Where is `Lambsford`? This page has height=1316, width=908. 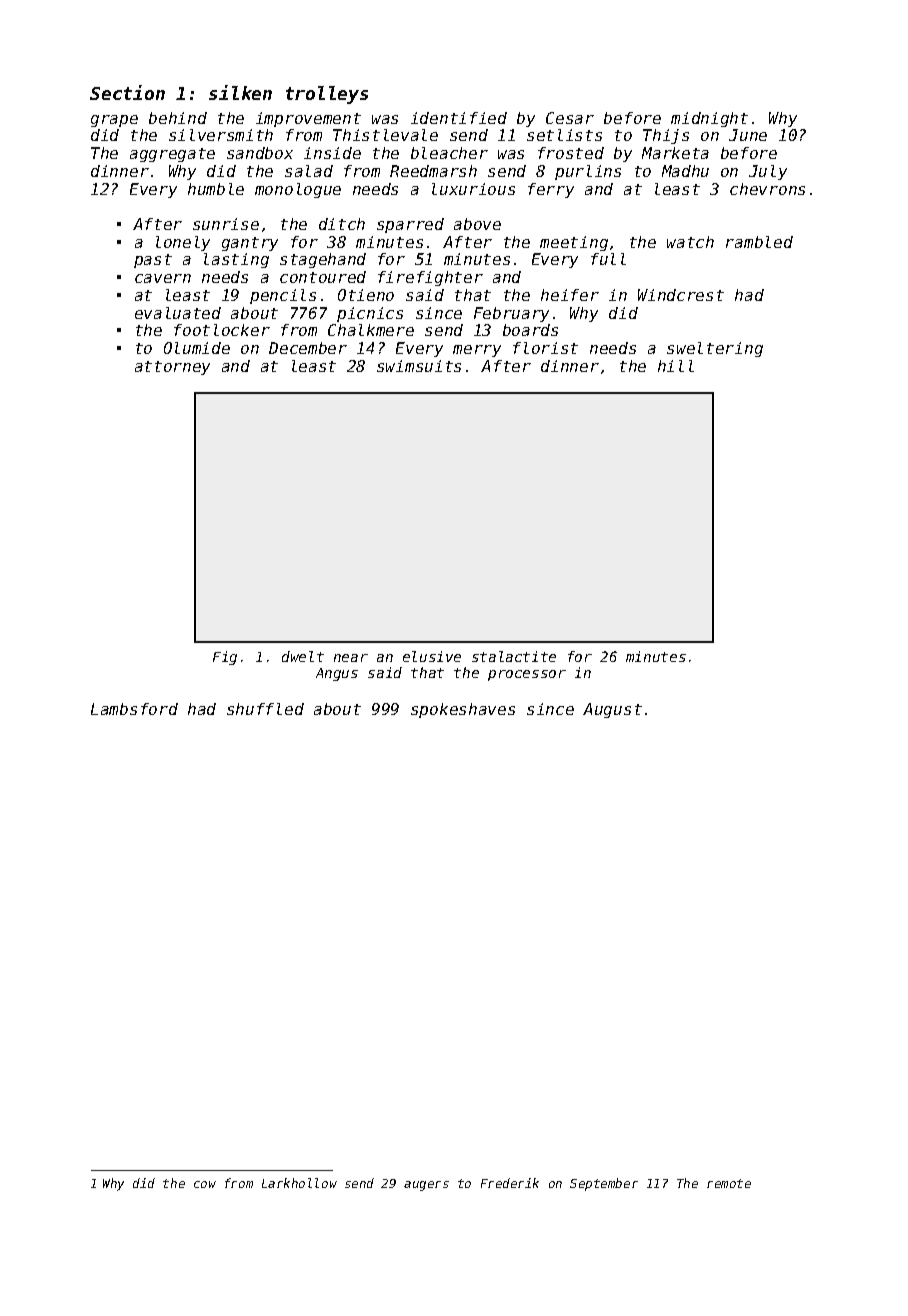
Lambsford is located at coordinates (134, 709).
